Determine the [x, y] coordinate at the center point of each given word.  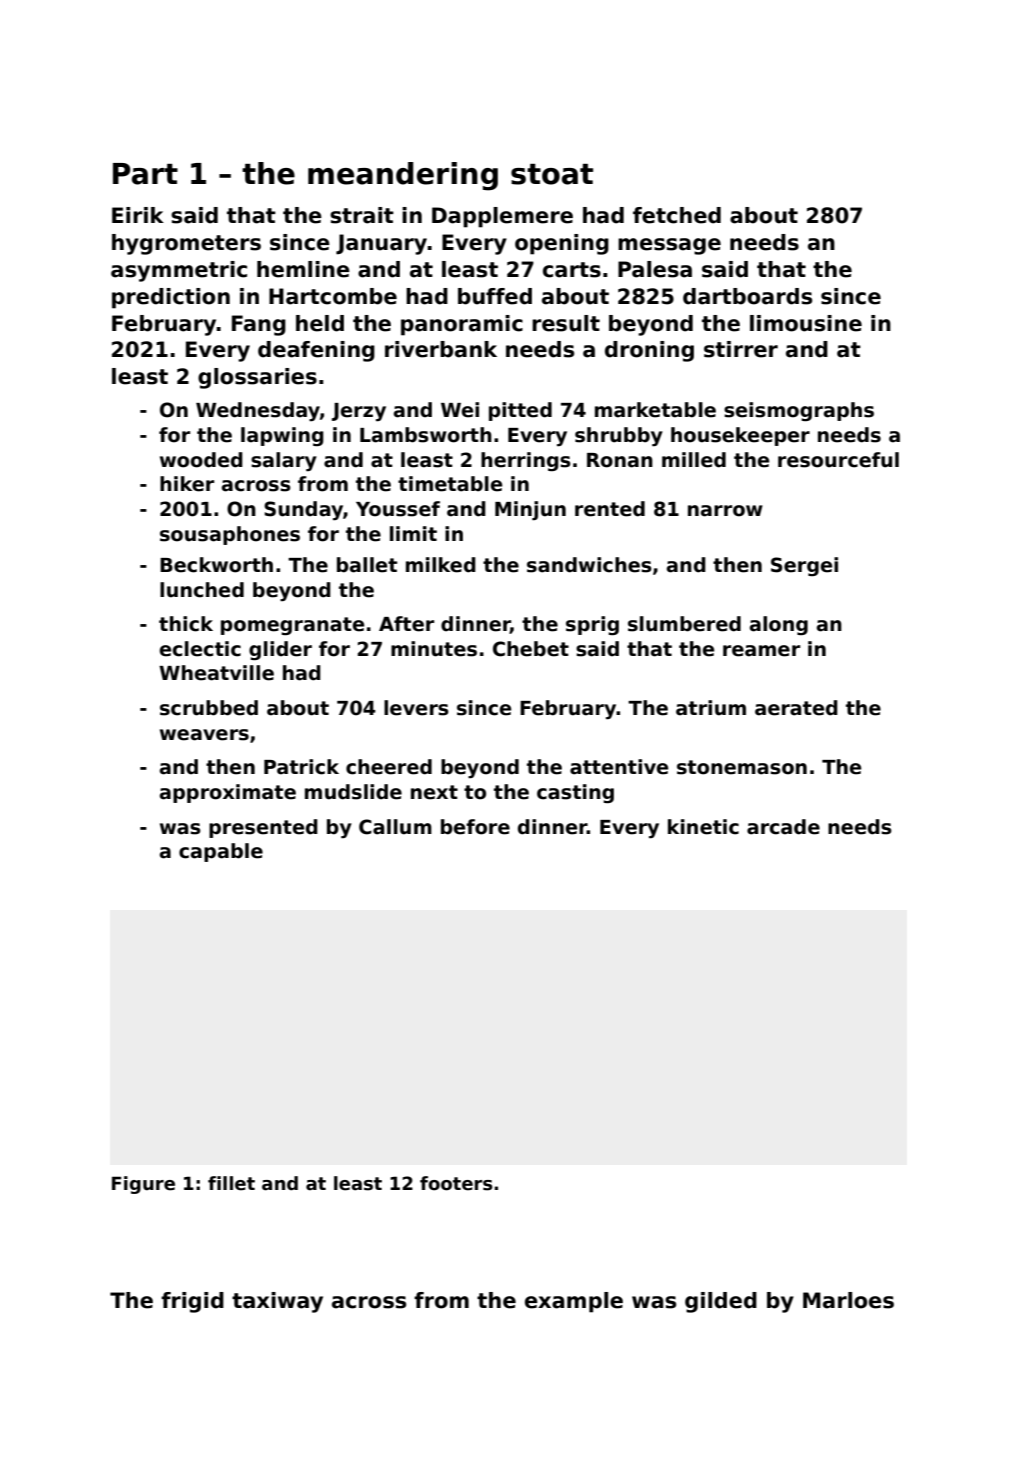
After [406, 624]
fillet [231, 1183]
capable [221, 852]
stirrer [741, 349]
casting [575, 793]
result [566, 323]
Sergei [804, 566]
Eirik [138, 215]
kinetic [703, 827]
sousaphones [230, 535]
